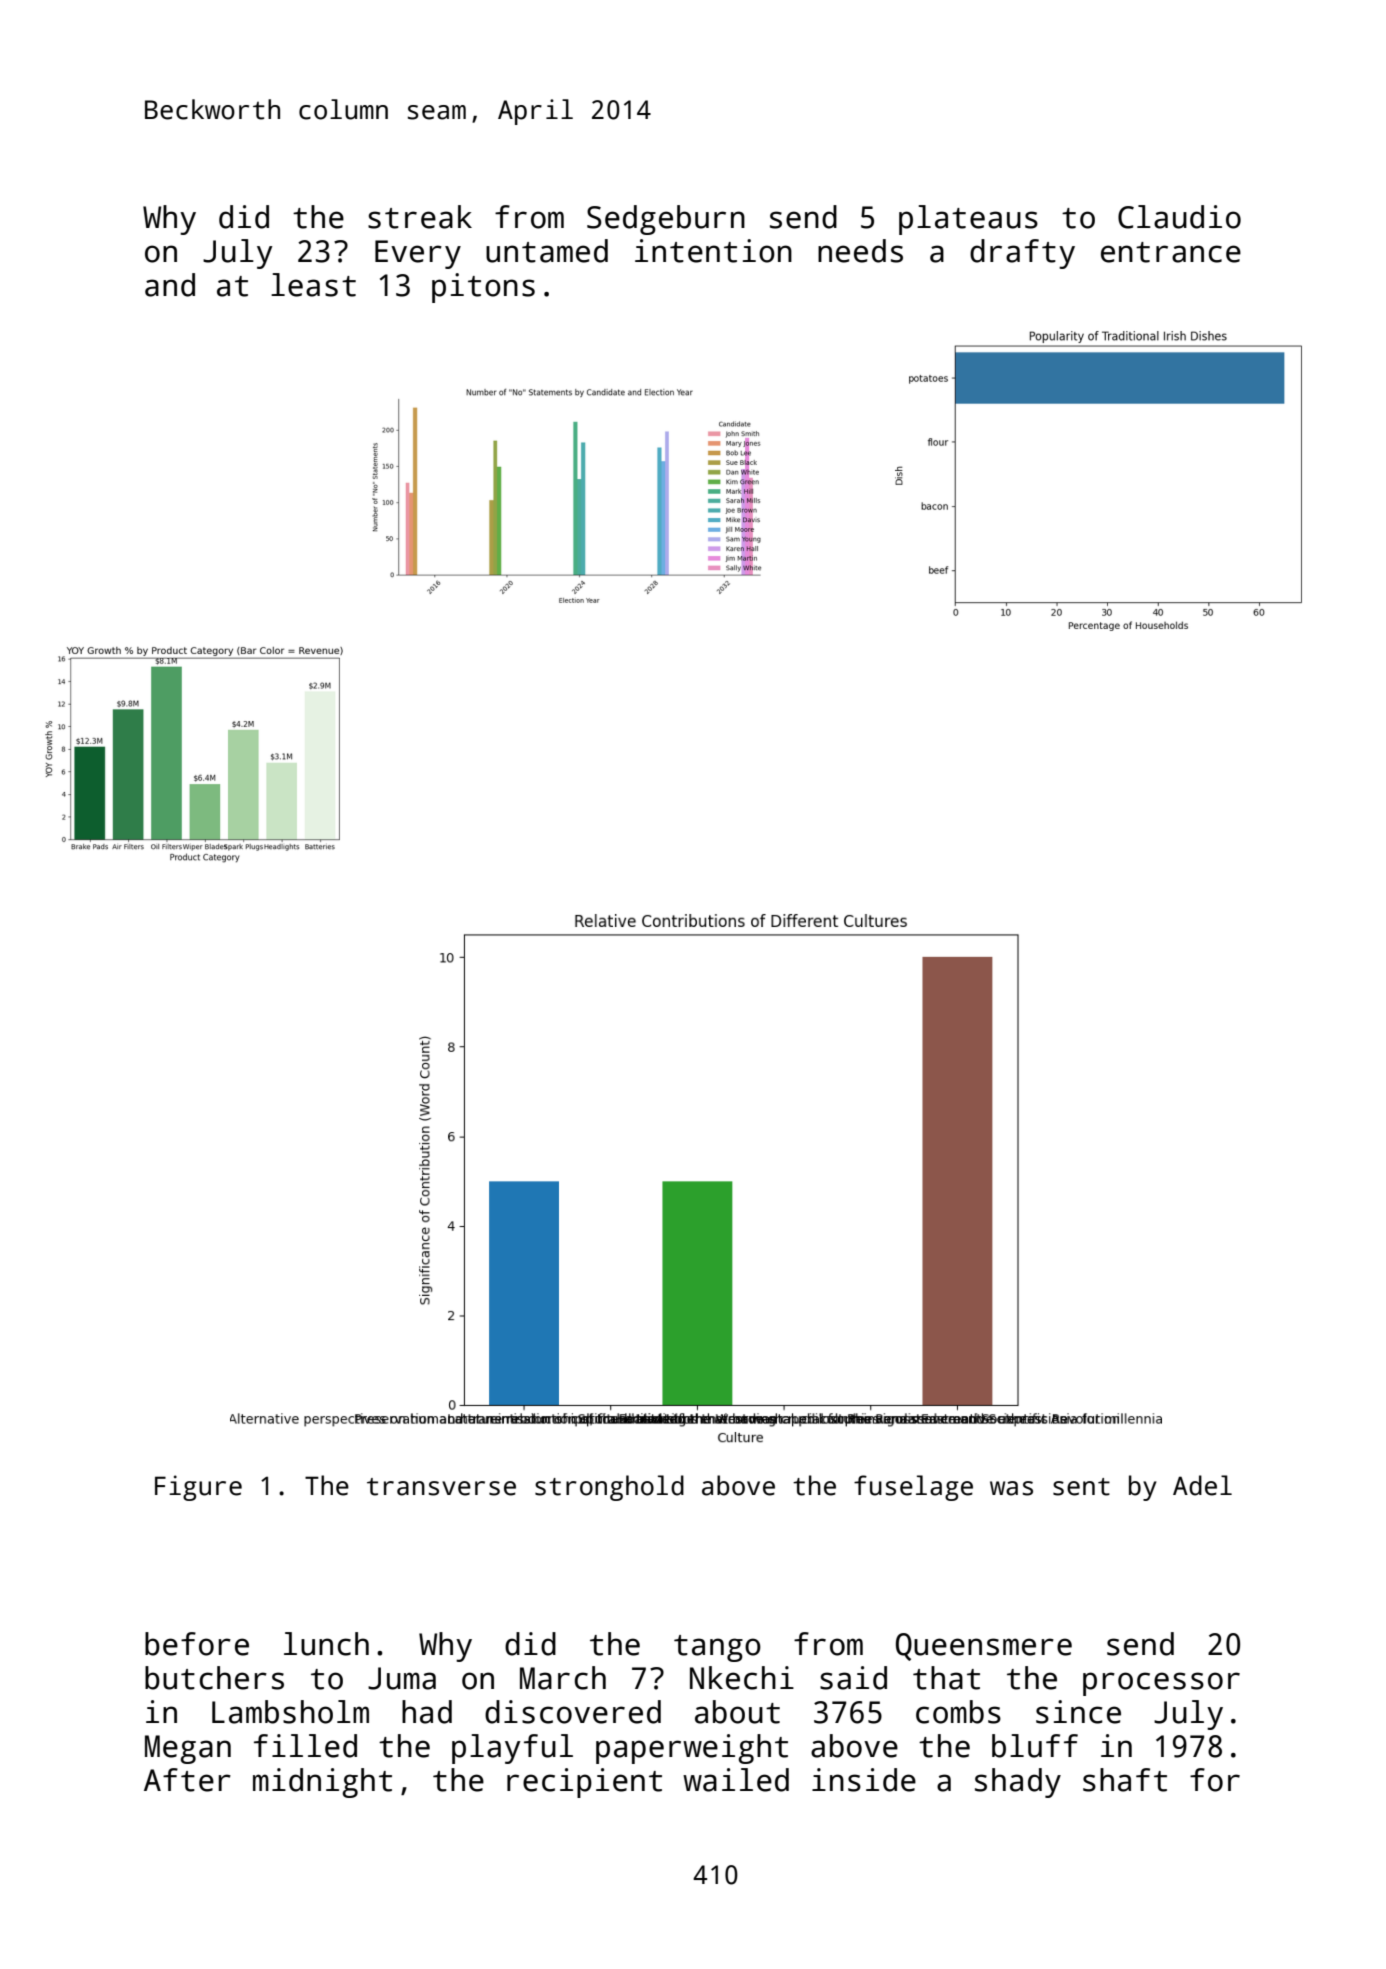 This document has height=1969, width=1386. What do you see at coordinates (584, 1783) in the document?
I see `recipient` at bounding box center [584, 1783].
